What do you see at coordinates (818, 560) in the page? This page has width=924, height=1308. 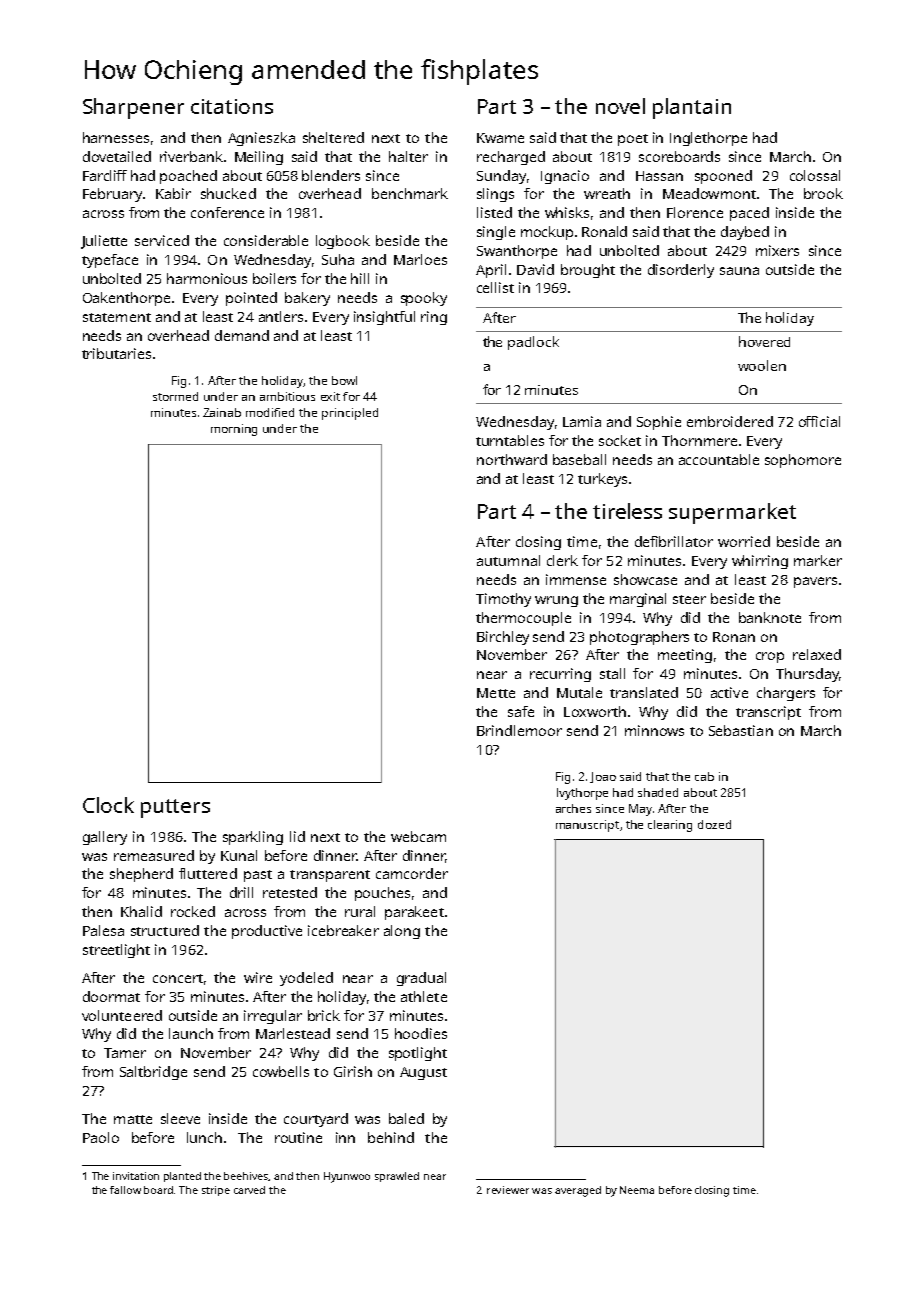 I see `marker` at bounding box center [818, 560].
